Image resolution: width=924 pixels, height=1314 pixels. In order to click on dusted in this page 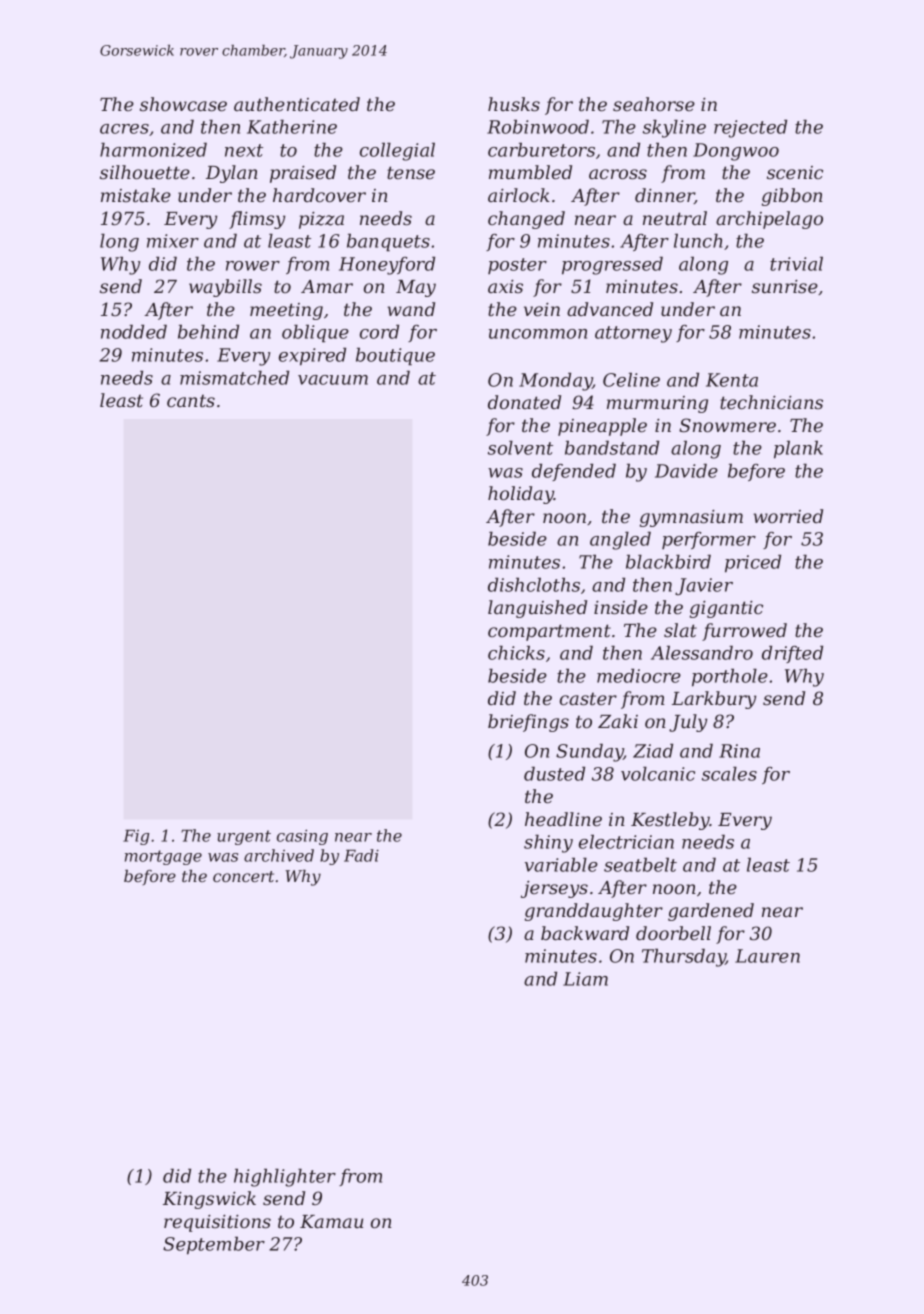, I will do `click(554, 774)`.
